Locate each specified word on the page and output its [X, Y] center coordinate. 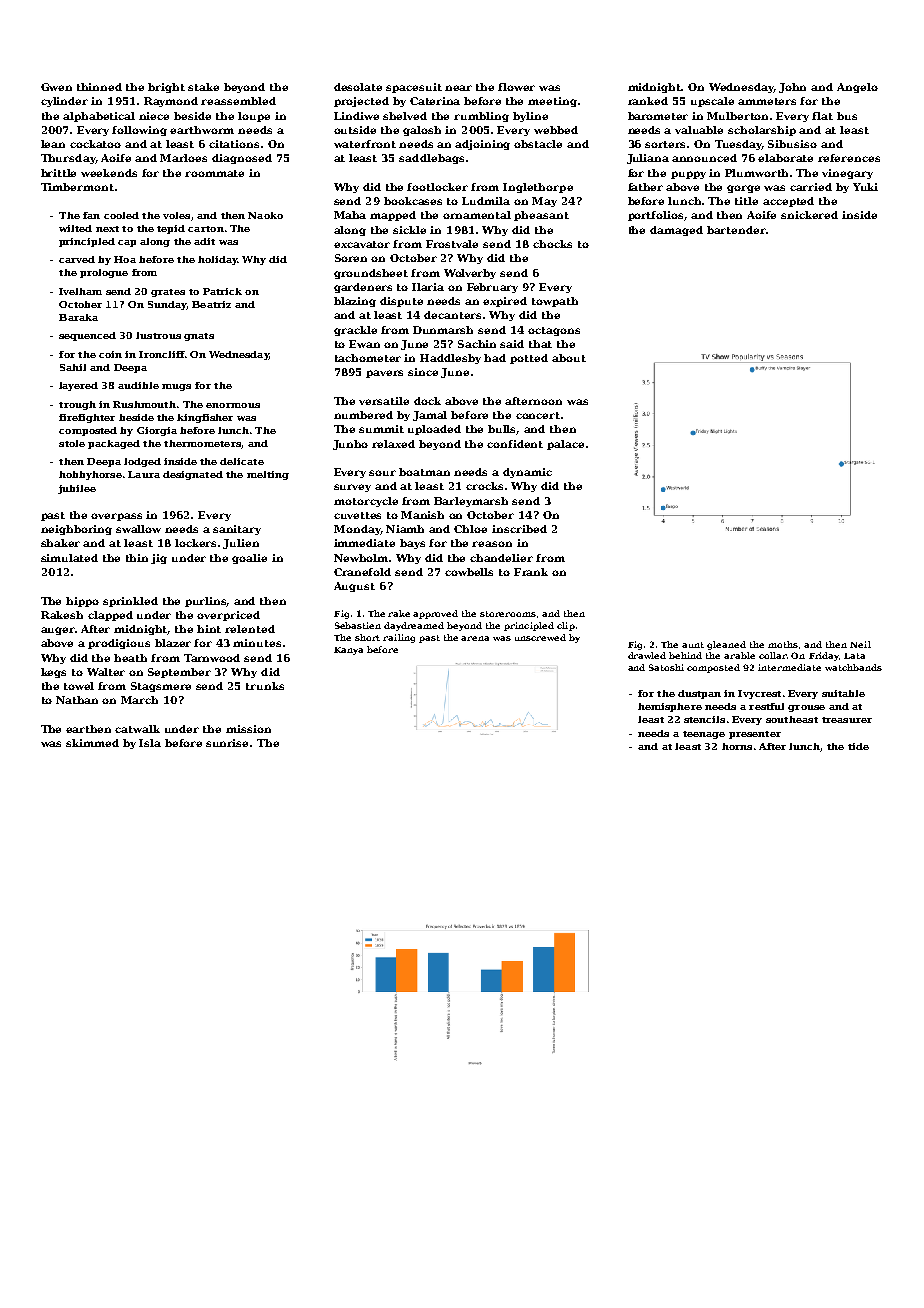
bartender [736, 230]
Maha [350, 215]
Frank [531, 572]
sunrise [227, 743]
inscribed [519, 529]
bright [166, 88]
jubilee [77, 489]
